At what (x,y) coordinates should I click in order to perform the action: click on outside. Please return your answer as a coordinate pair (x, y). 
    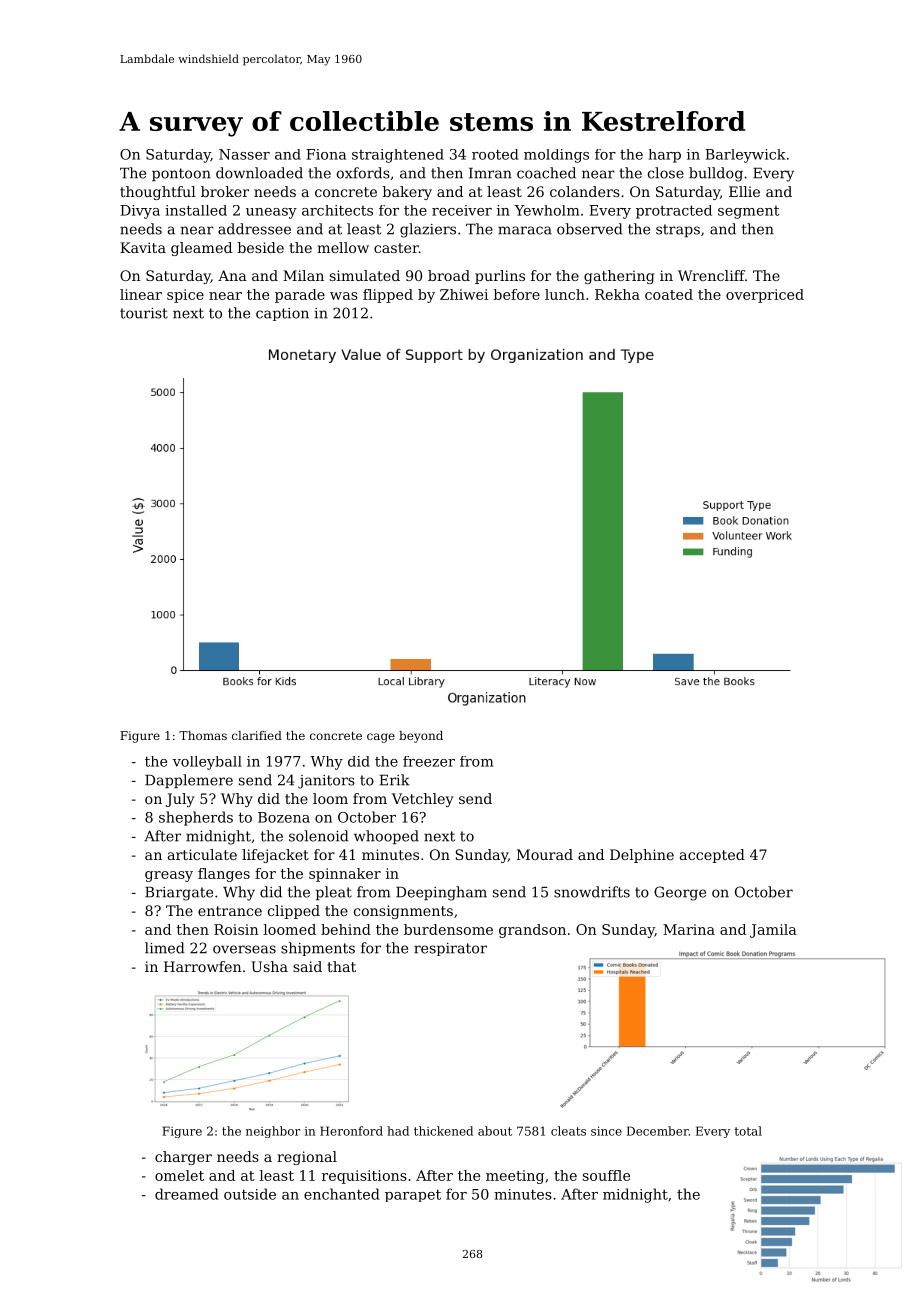
    Looking at the image, I should click on (250, 1194).
